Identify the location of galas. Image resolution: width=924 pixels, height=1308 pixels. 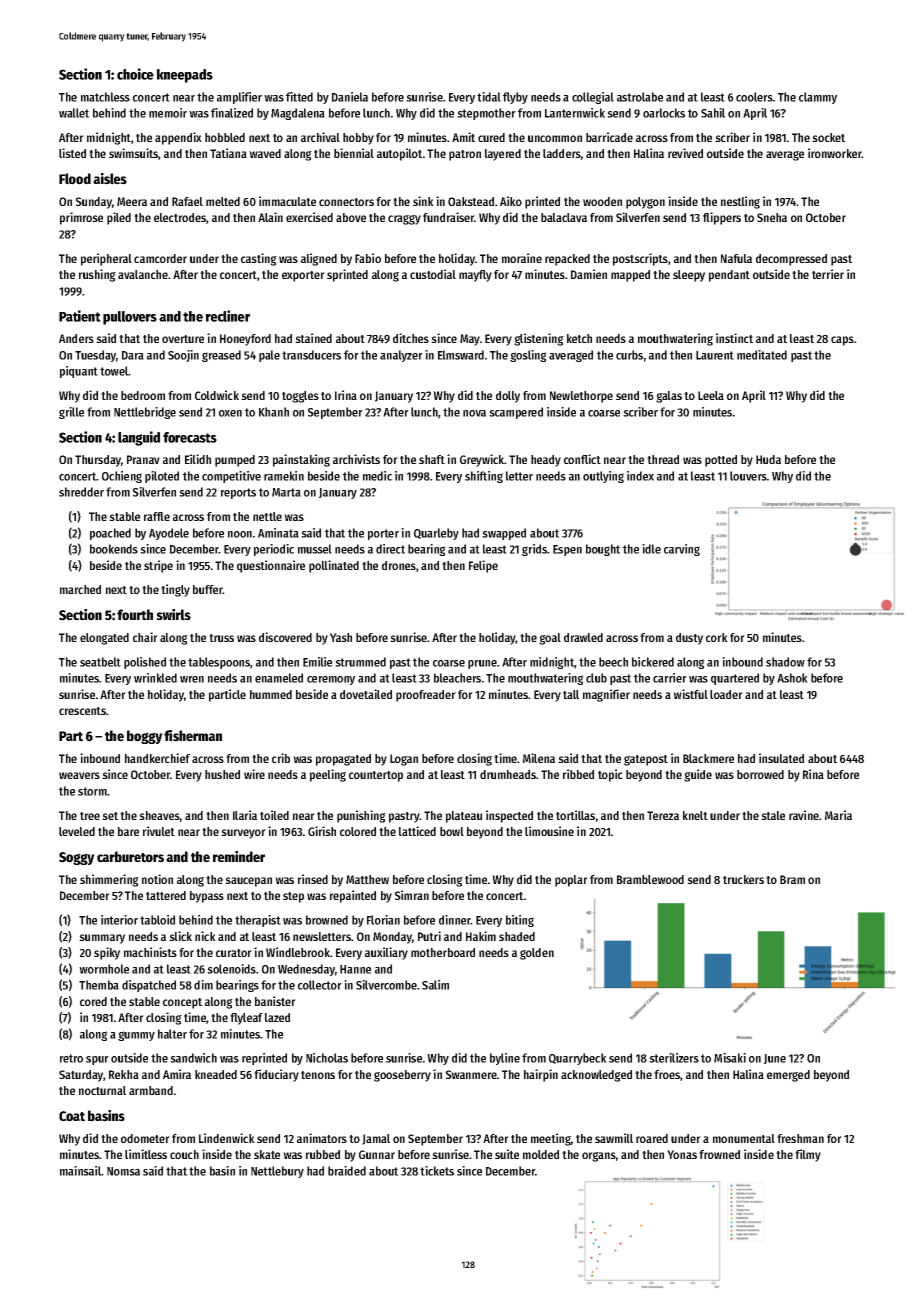
(669, 397).
